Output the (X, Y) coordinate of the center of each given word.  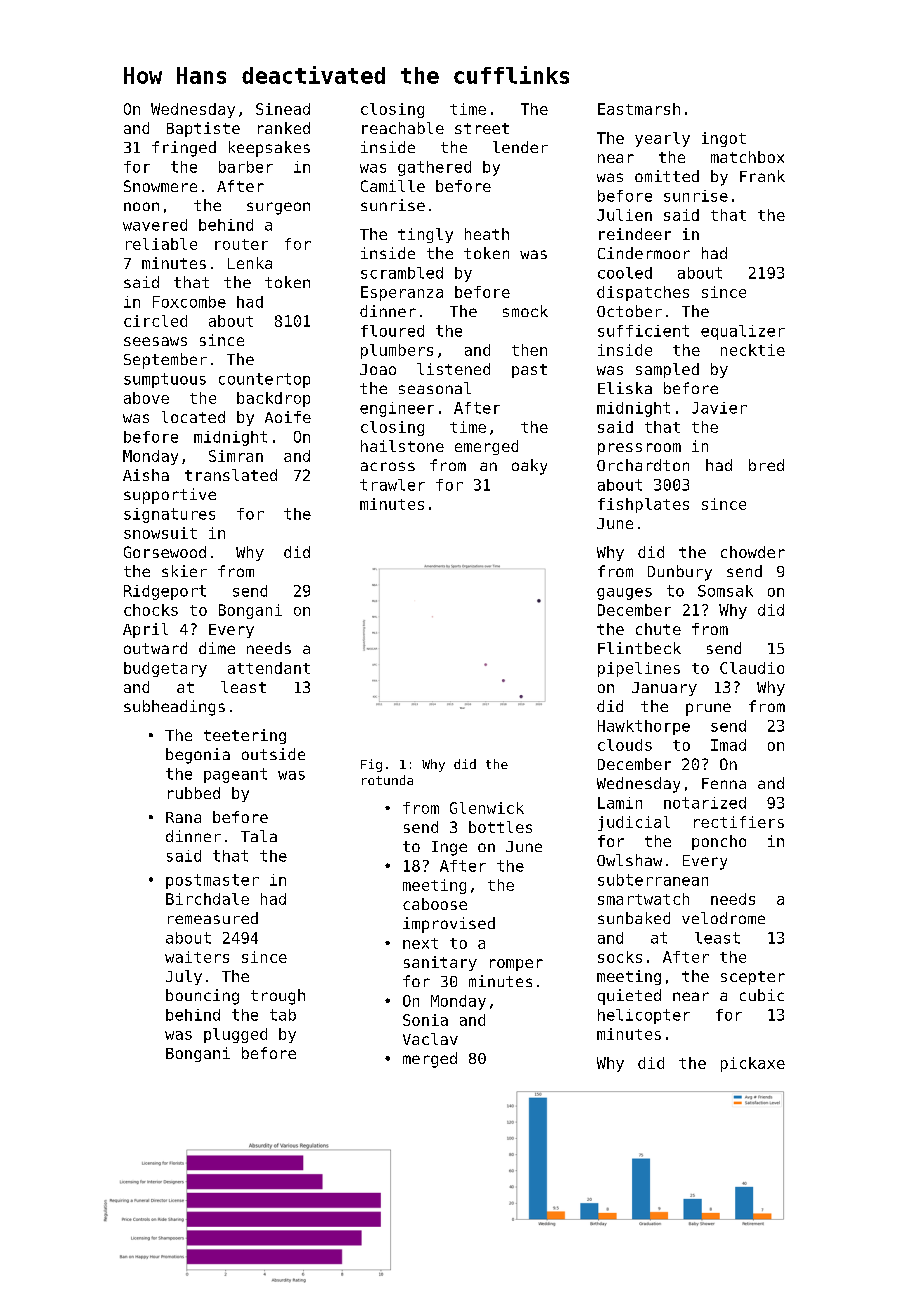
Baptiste (203, 129)
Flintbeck (639, 648)
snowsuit (160, 533)
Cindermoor (644, 253)
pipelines (639, 669)
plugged (235, 1035)
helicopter (644, 1016)
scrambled (402, 273)
